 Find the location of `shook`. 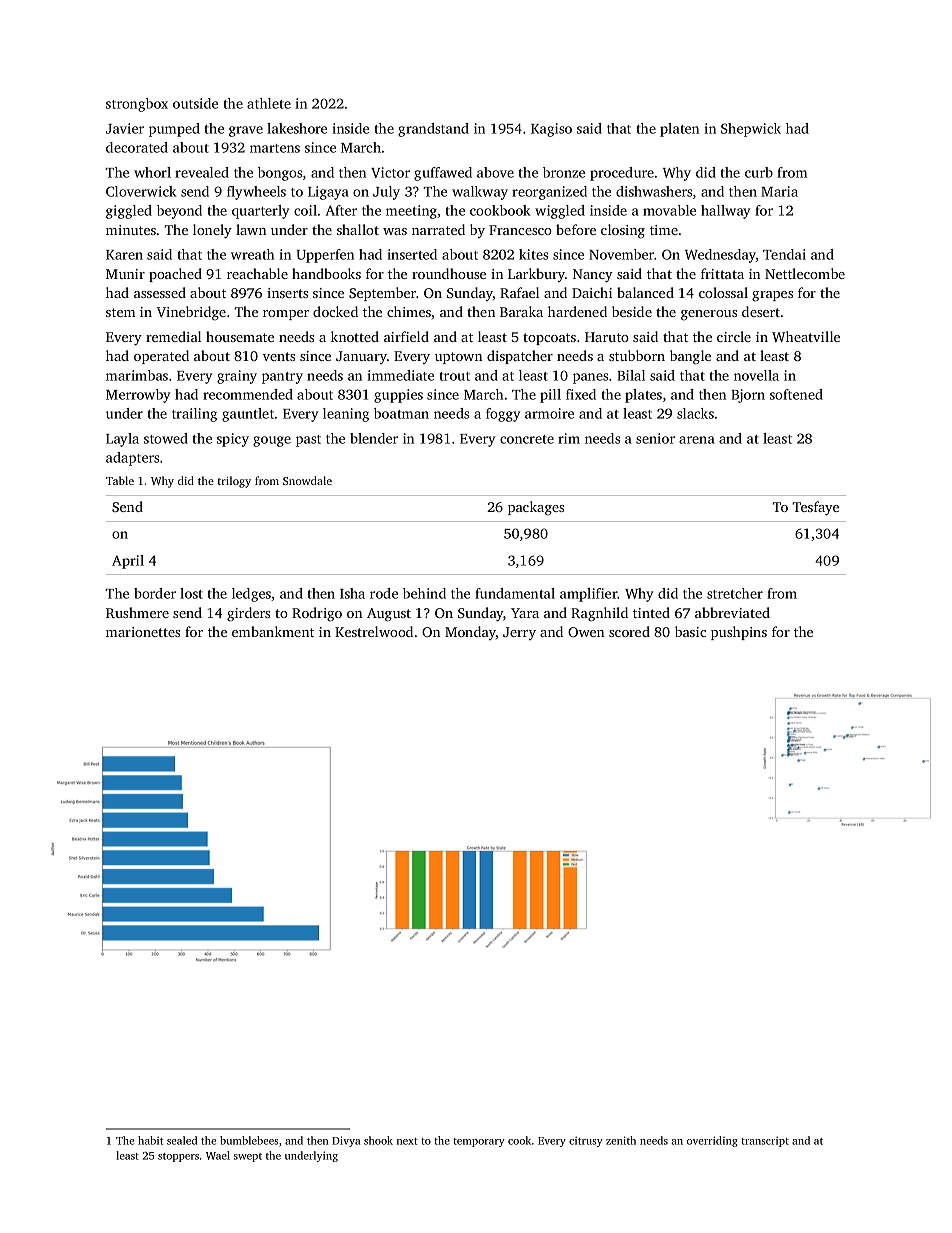

shook is located at coordinates (378, 1140).
